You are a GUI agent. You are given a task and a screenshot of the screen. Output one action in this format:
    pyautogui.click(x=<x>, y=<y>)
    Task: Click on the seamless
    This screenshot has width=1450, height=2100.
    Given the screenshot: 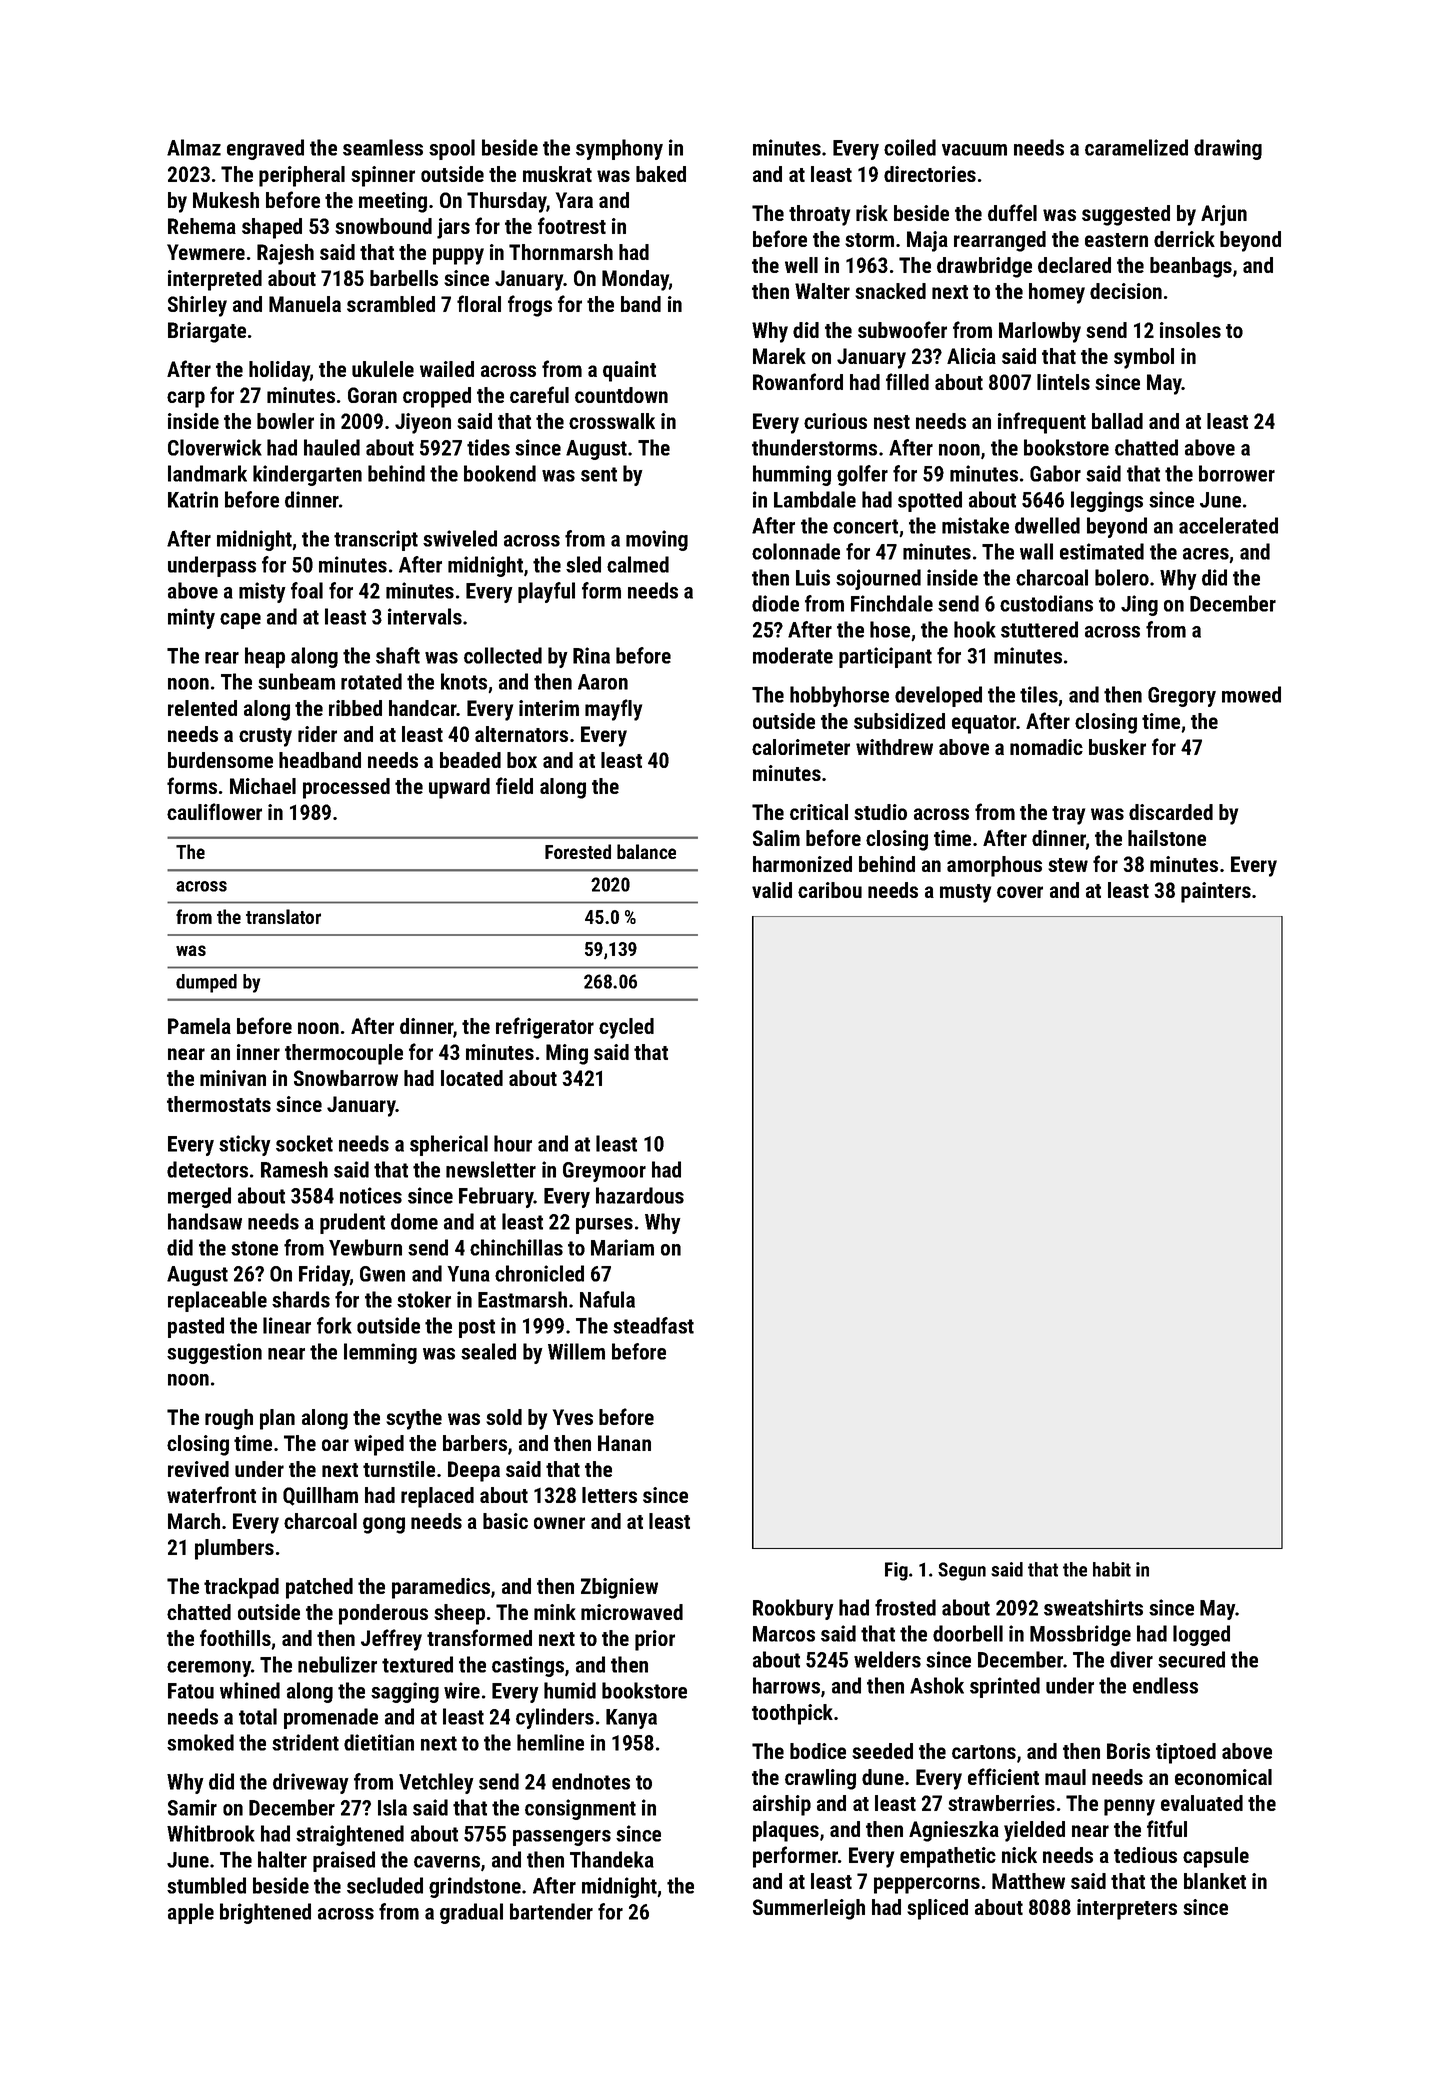 What is the action you would take?
    pyautogui.click(x=383, y=147)
